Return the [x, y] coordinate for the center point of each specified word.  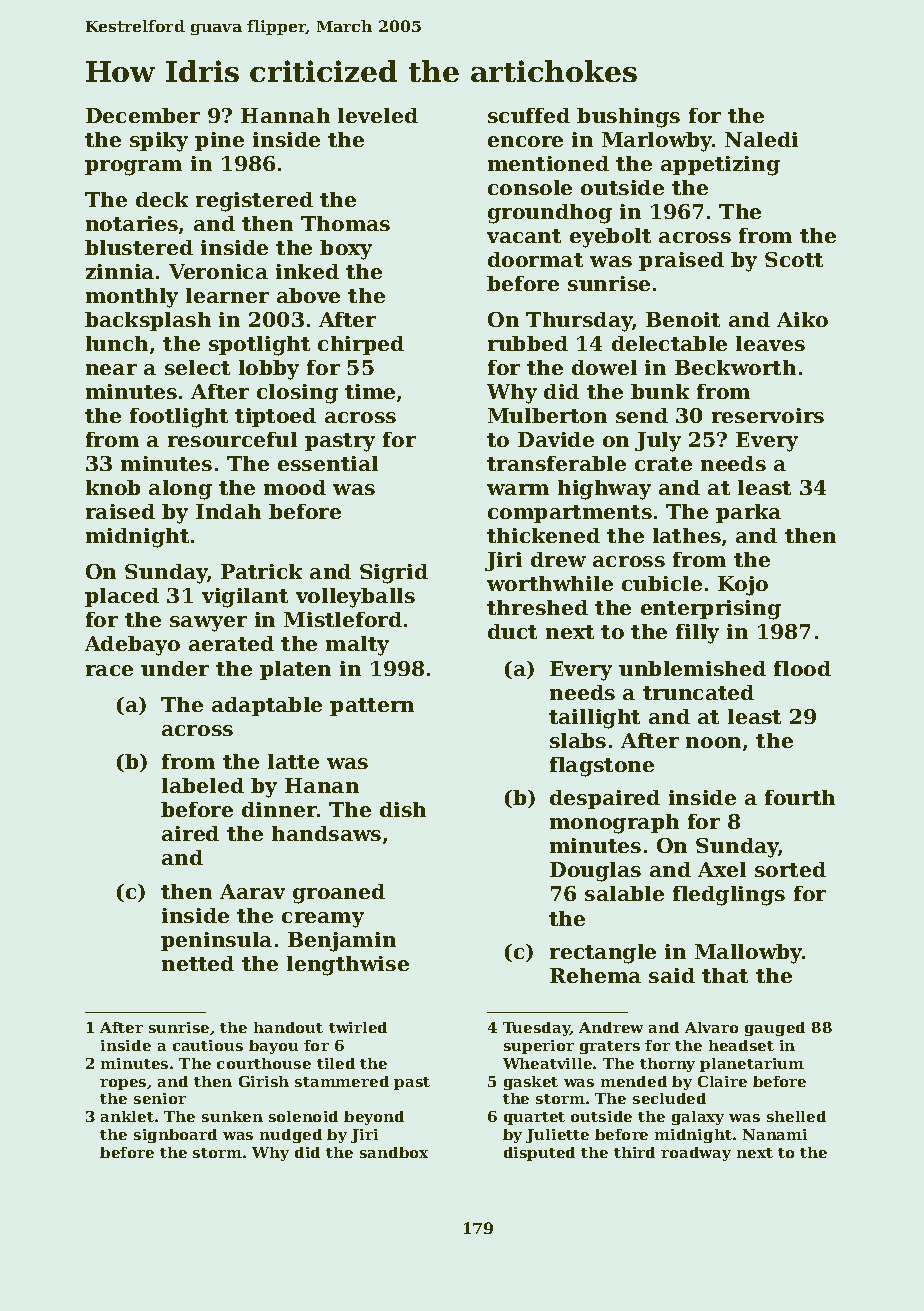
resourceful [232, 439]
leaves [770, 343]
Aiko [802, 319]
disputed [539, 1154]
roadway [696, 1154]
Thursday [579, 322]
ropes [123, 1084]
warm [518, 489]
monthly [132, 298]
